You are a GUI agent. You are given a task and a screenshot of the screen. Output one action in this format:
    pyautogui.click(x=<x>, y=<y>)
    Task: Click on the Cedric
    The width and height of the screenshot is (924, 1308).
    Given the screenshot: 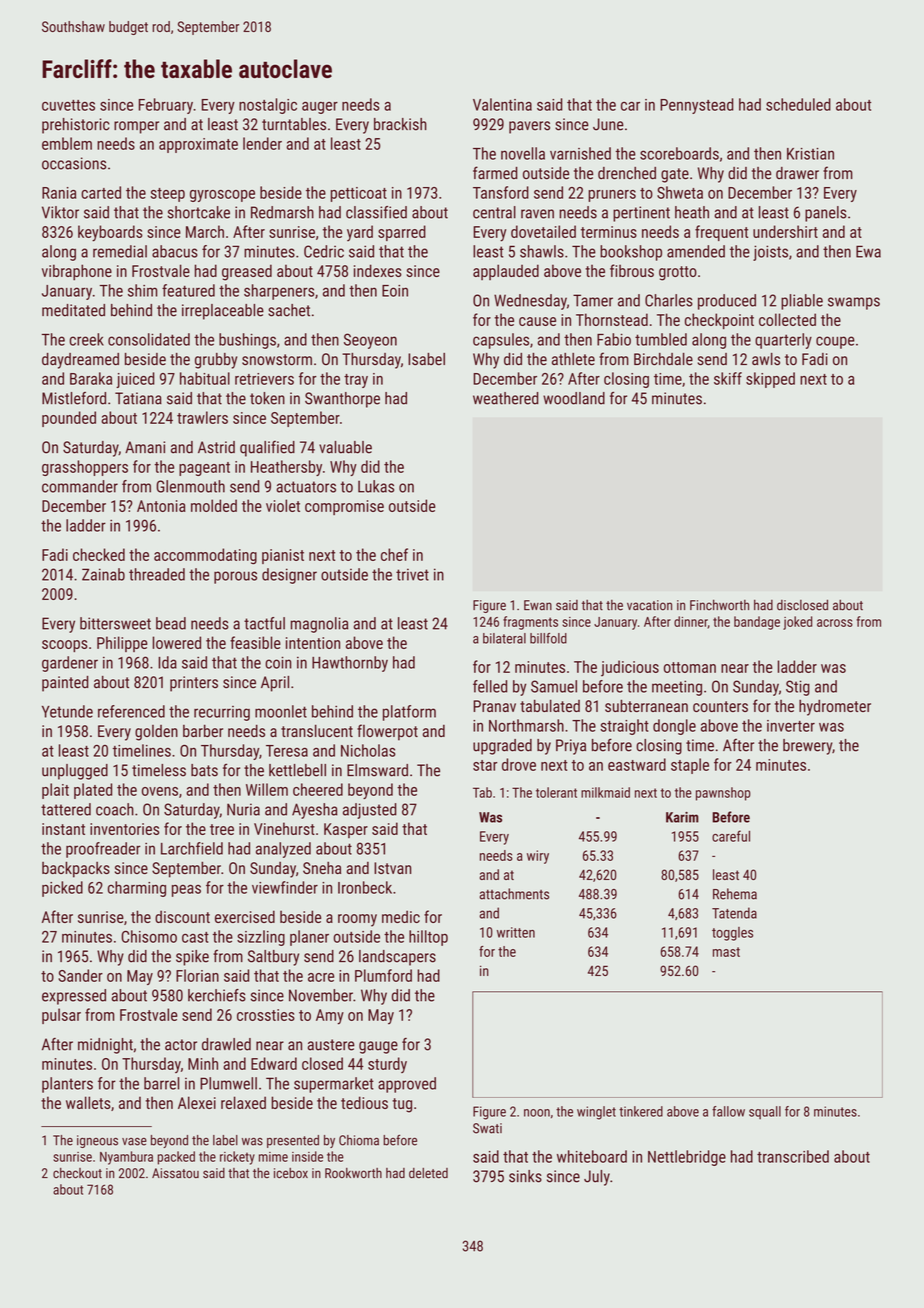 What is the action you would take?
    pyautogui.click(x=324, y=251)
